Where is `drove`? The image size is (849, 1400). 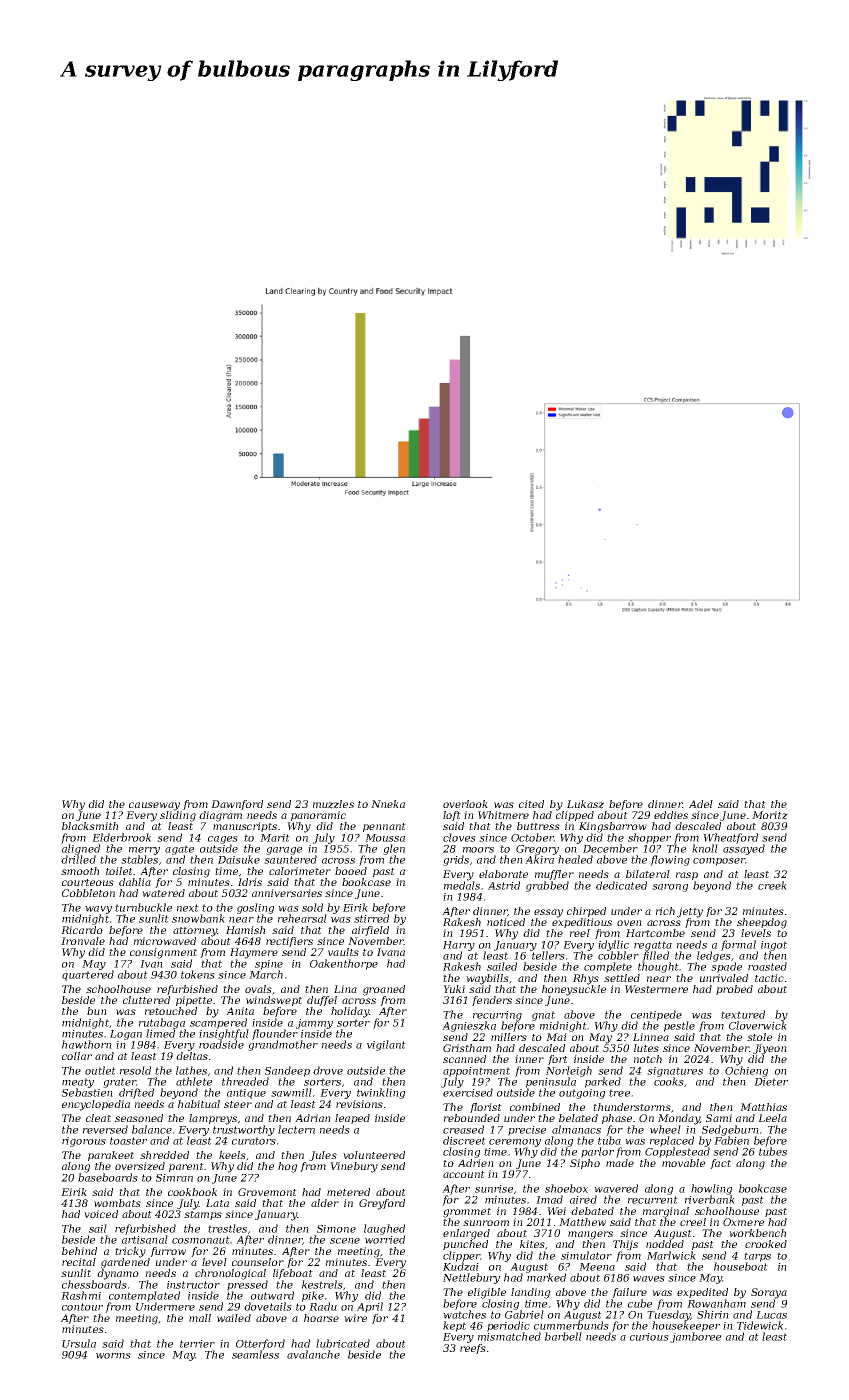
drove is located at coordinates (328, 1070).
